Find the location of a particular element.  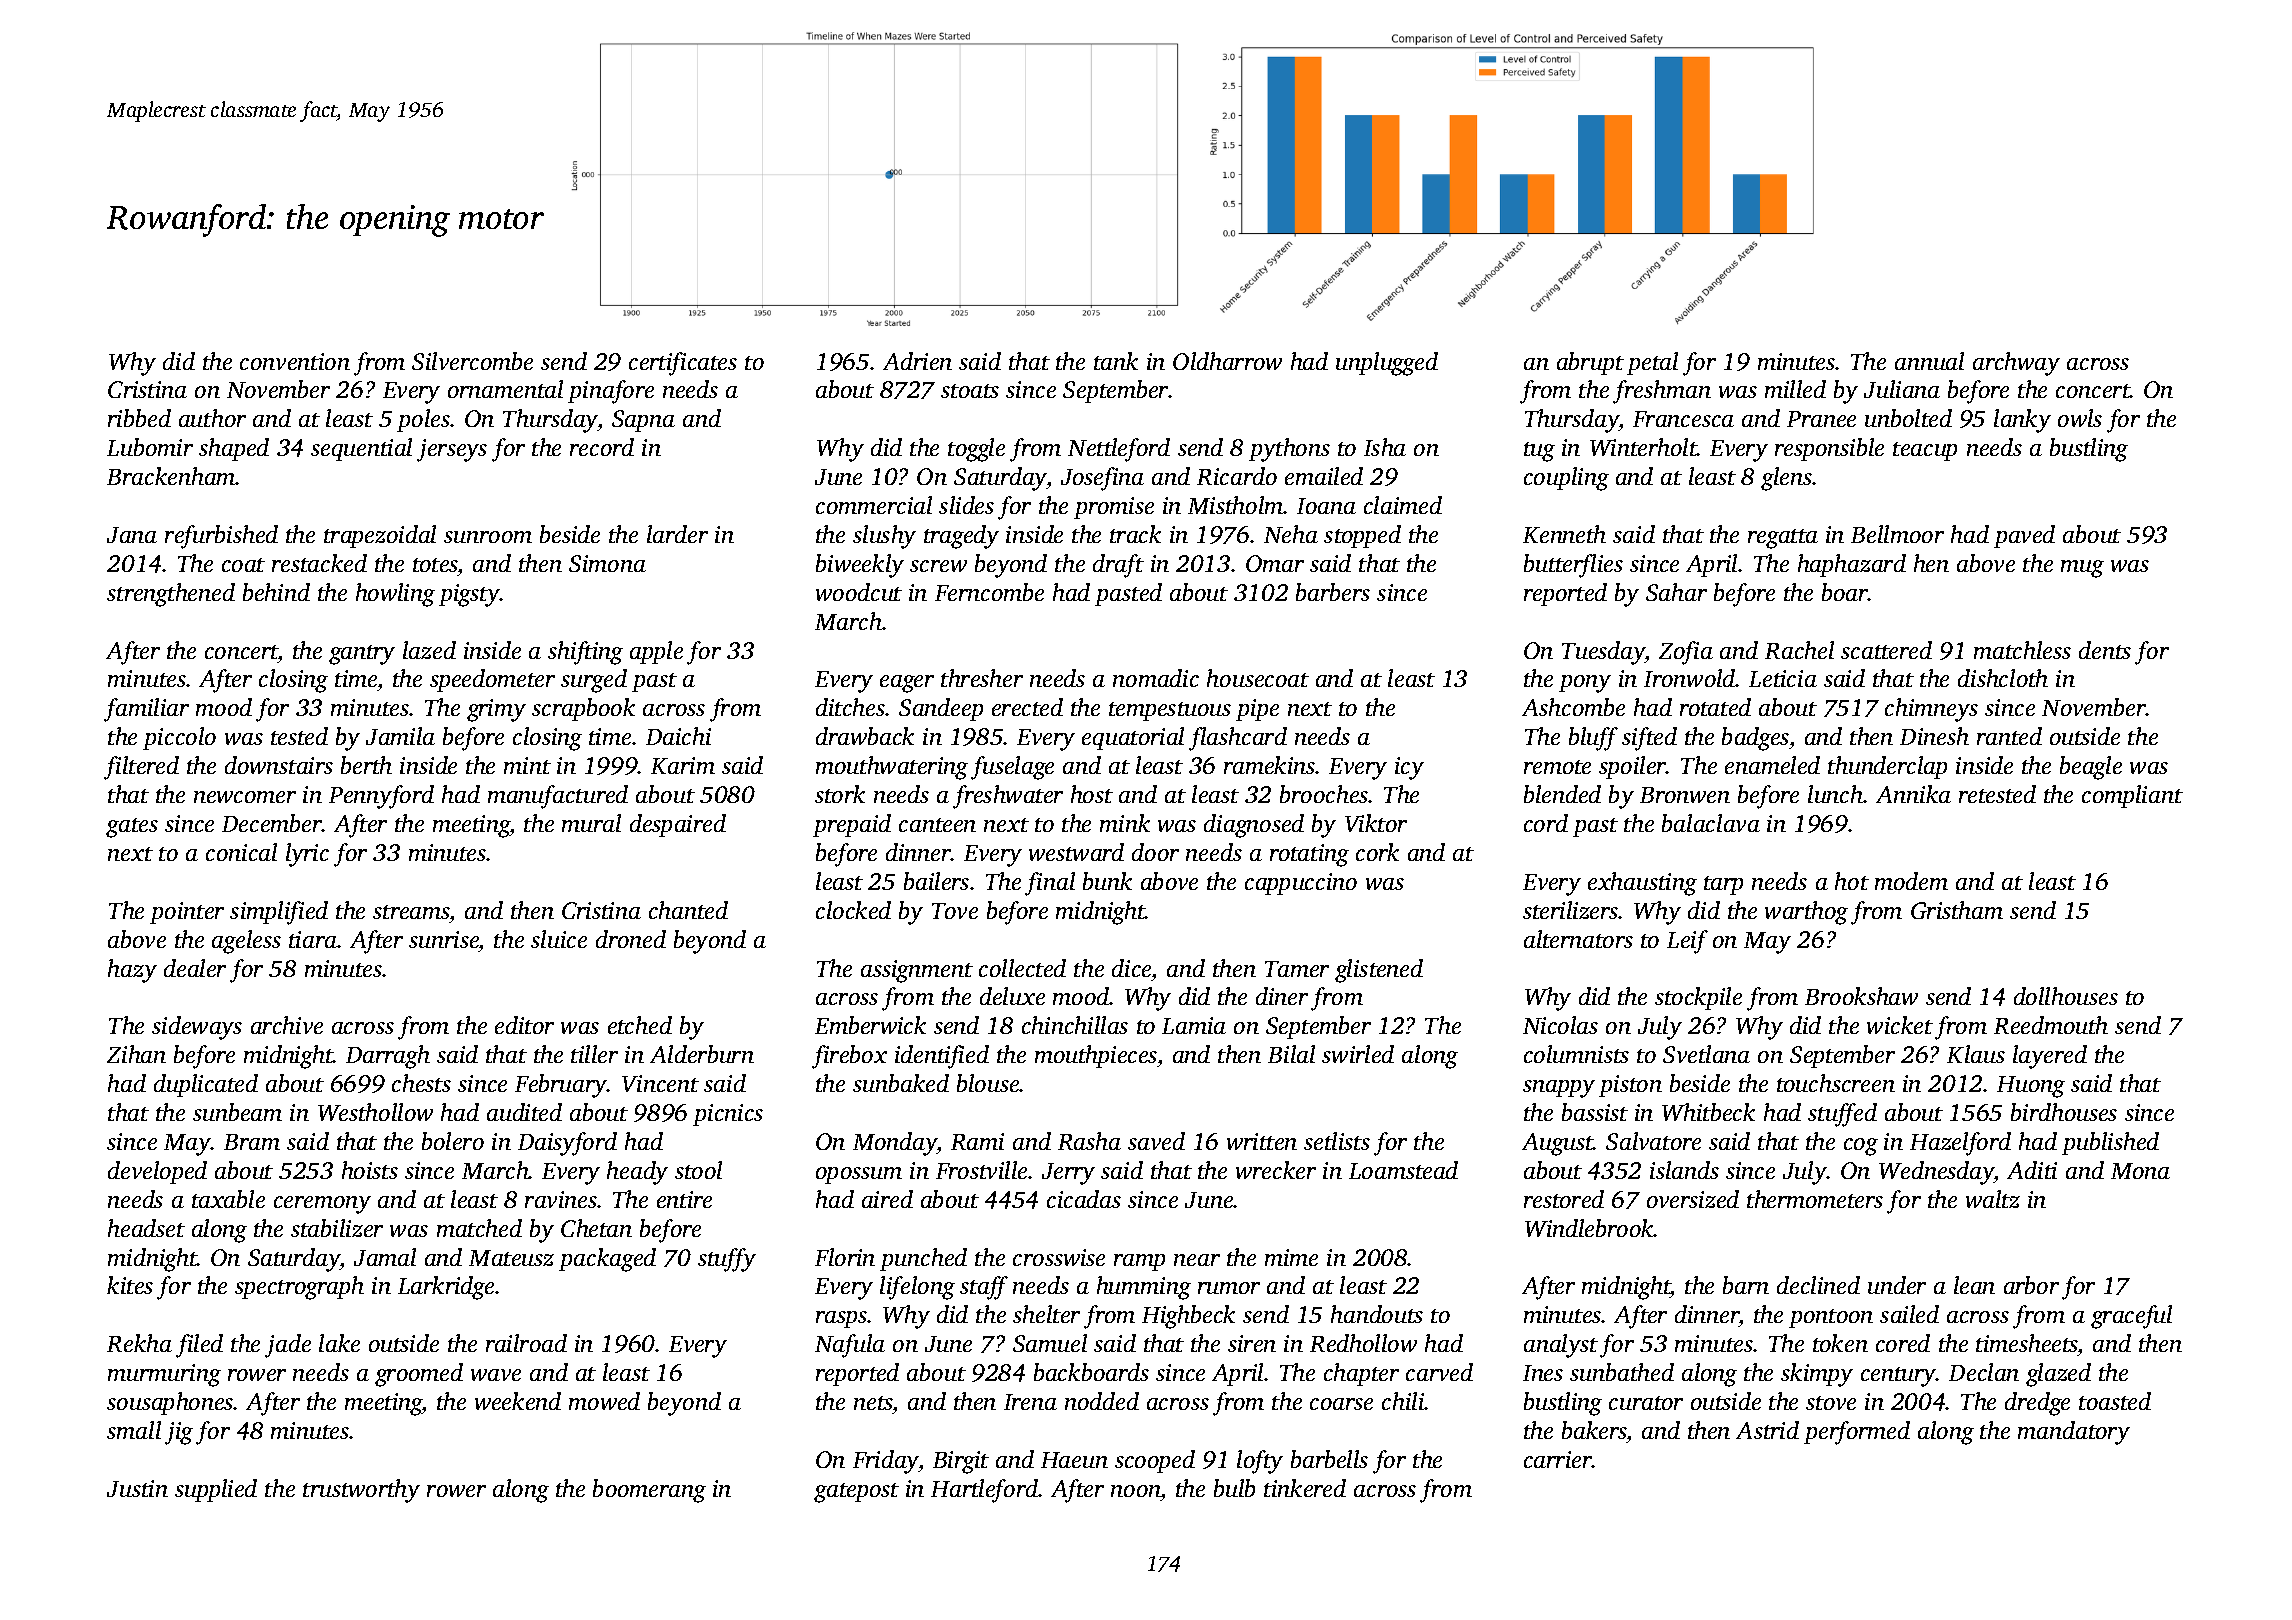

handouts is located at coordinates (1377, 1314).
